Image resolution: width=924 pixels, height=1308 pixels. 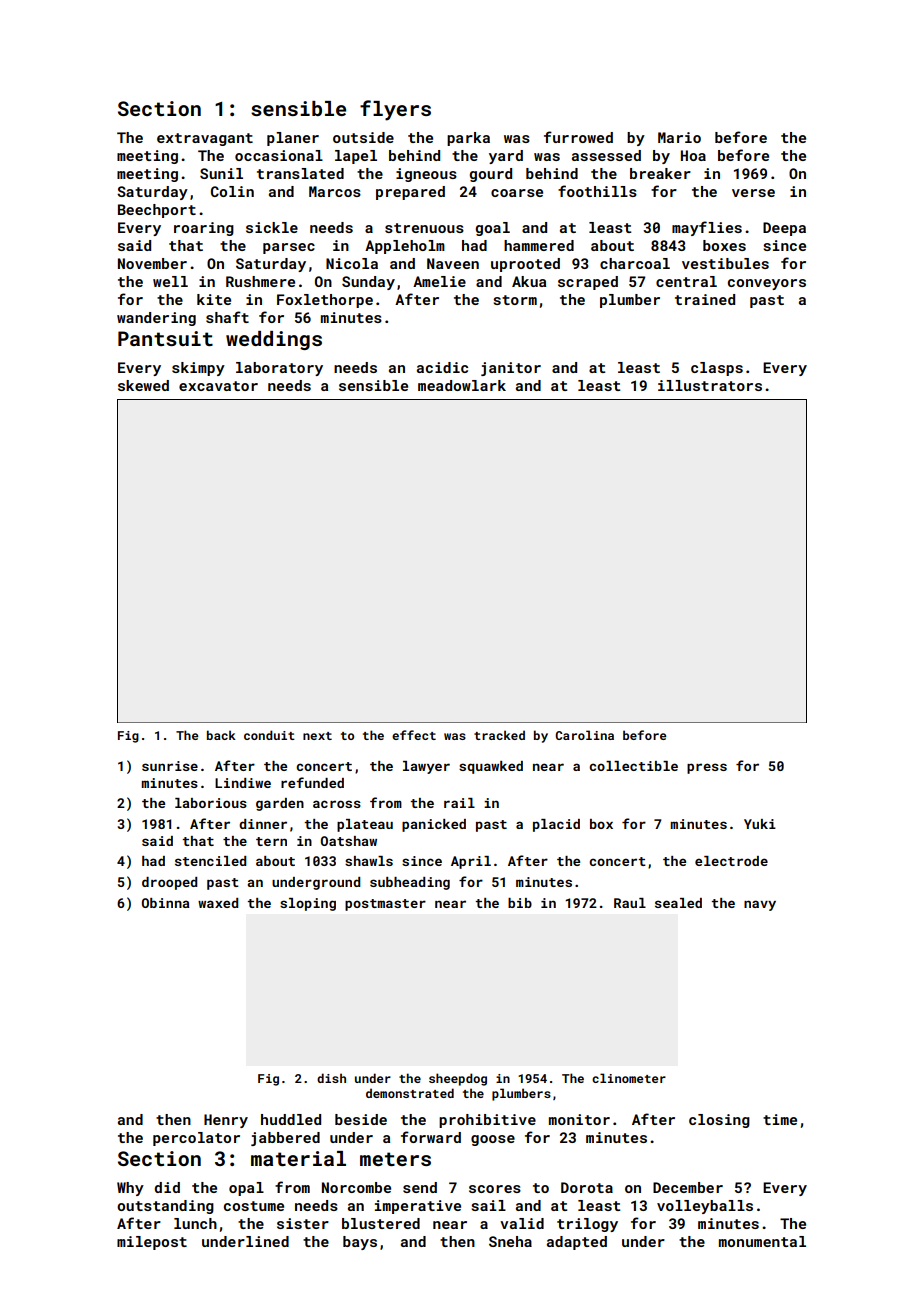 What do you see at coordinates (385, 905) in the screenshot?
I see `postmaster` at bounding box center [385, 905].
